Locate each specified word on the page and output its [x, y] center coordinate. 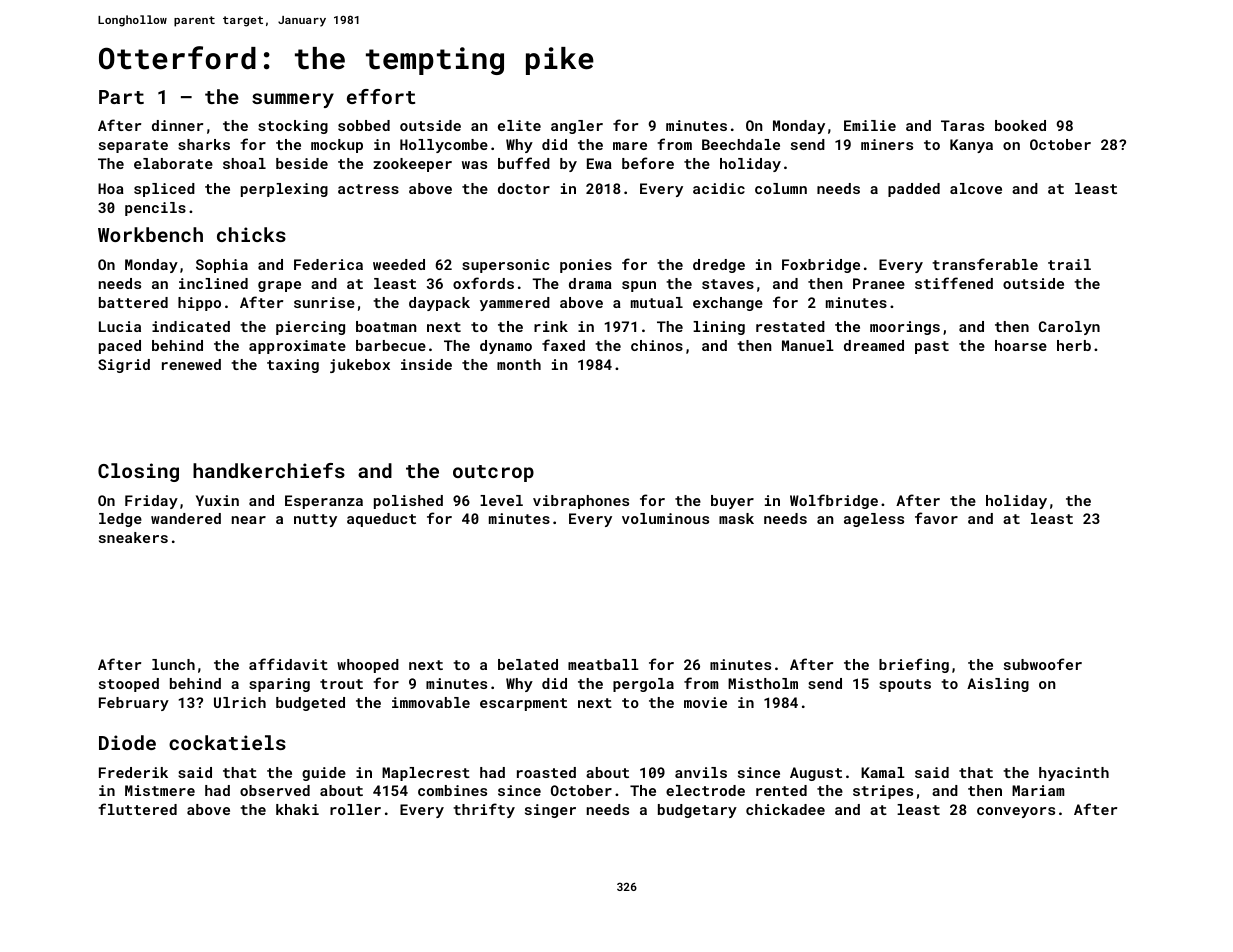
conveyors [1016, 812]
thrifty [484, 810]
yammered [515, 304]
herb [1074, 345]
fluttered [137, 809]
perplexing [284, 190]
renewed [191, 364]
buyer [732, 502]
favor [936, 518]
